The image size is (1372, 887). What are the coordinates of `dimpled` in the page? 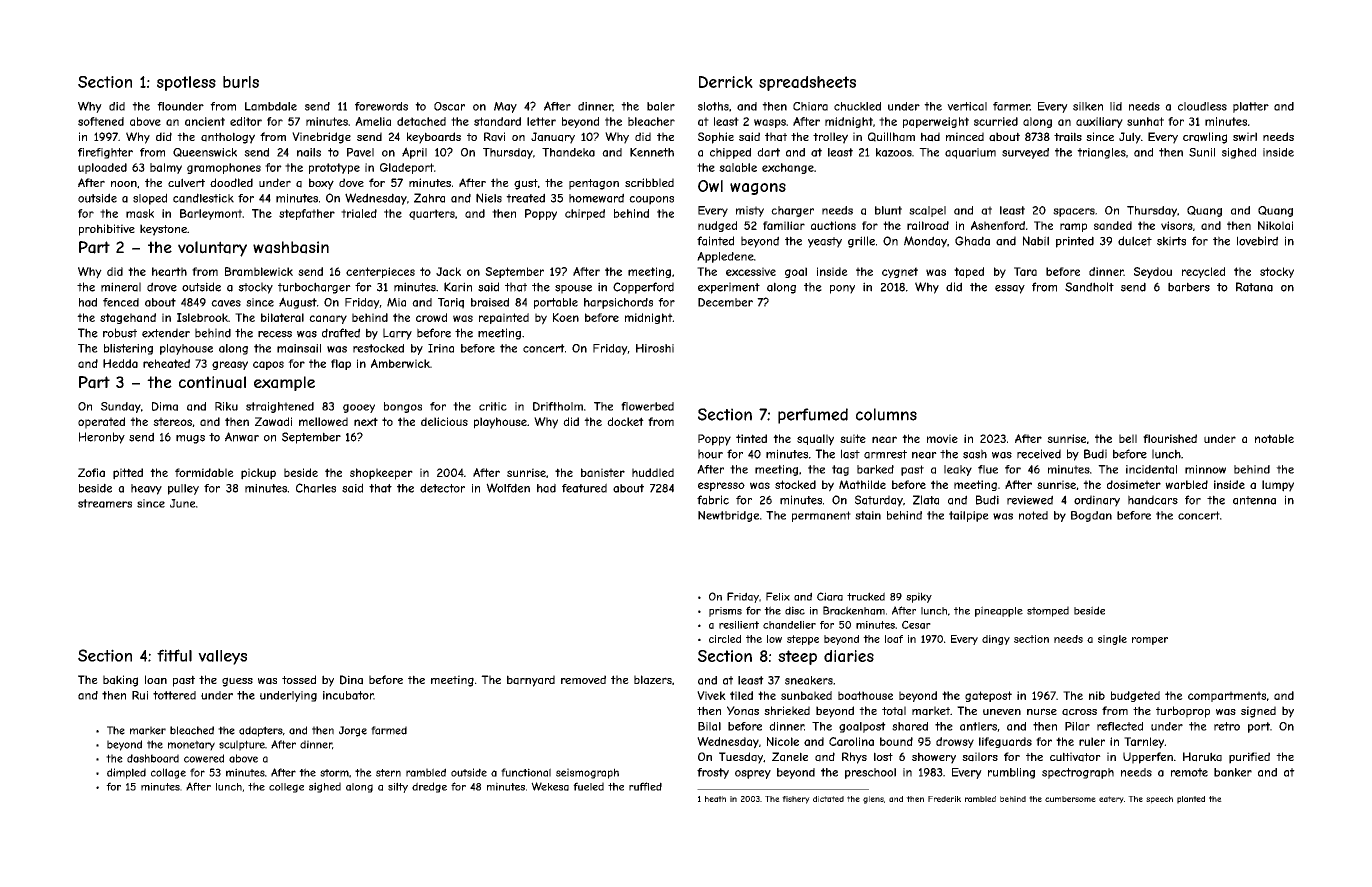 It's located at (126, 773).
